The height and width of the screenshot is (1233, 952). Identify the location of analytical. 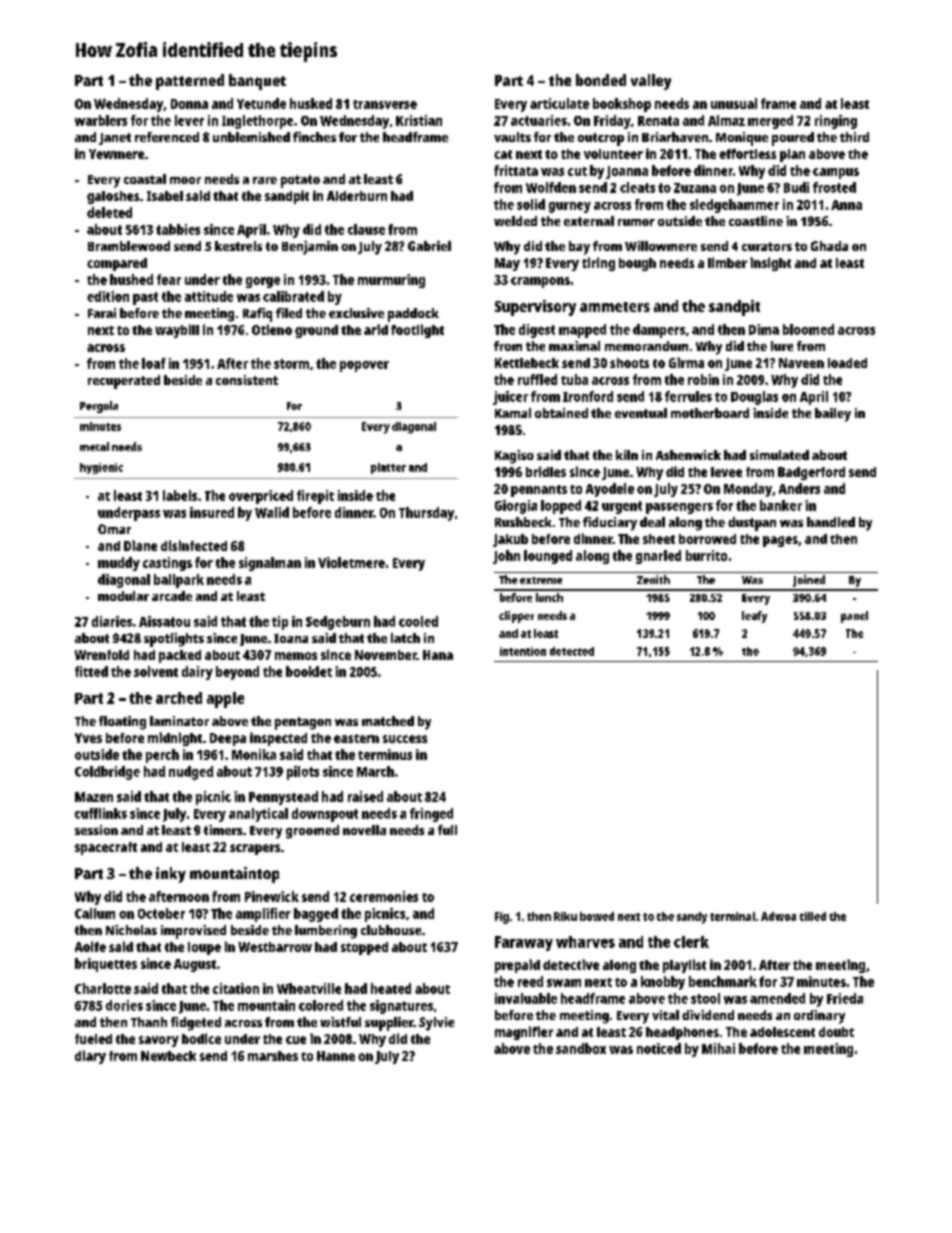
(258, 815).
